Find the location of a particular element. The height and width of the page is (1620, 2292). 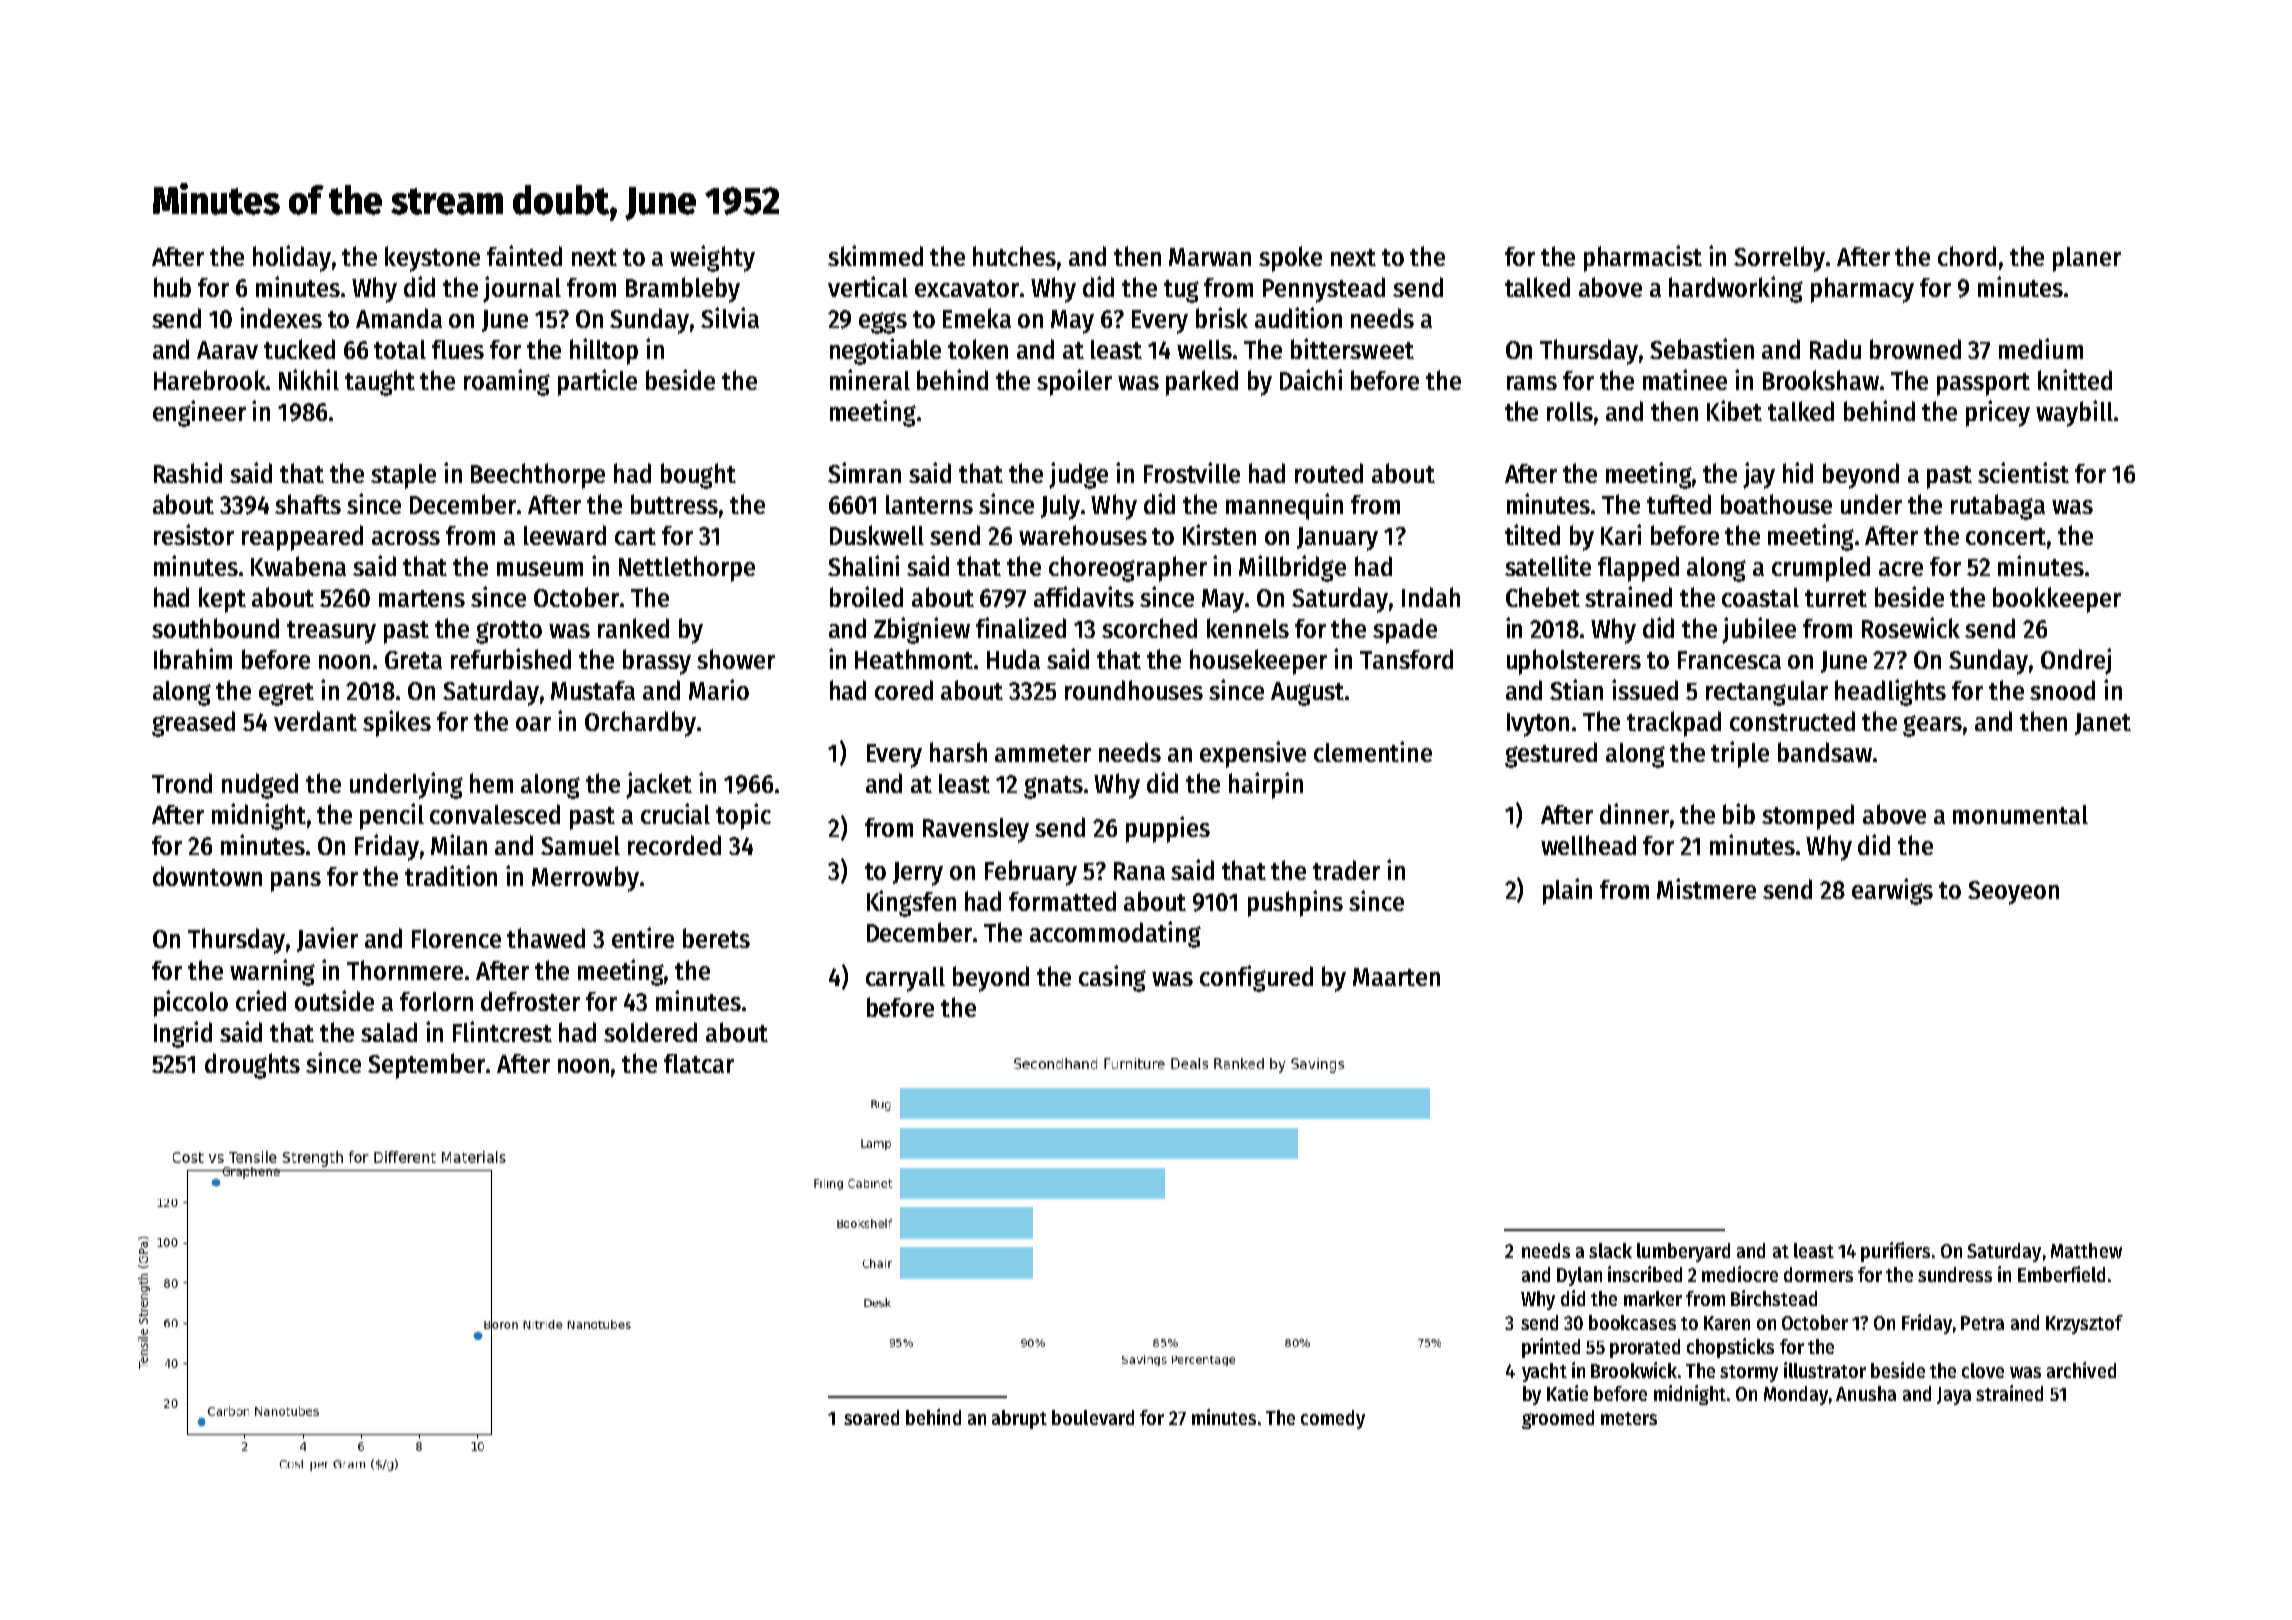

jacket is located at coordinates (659, 785).
